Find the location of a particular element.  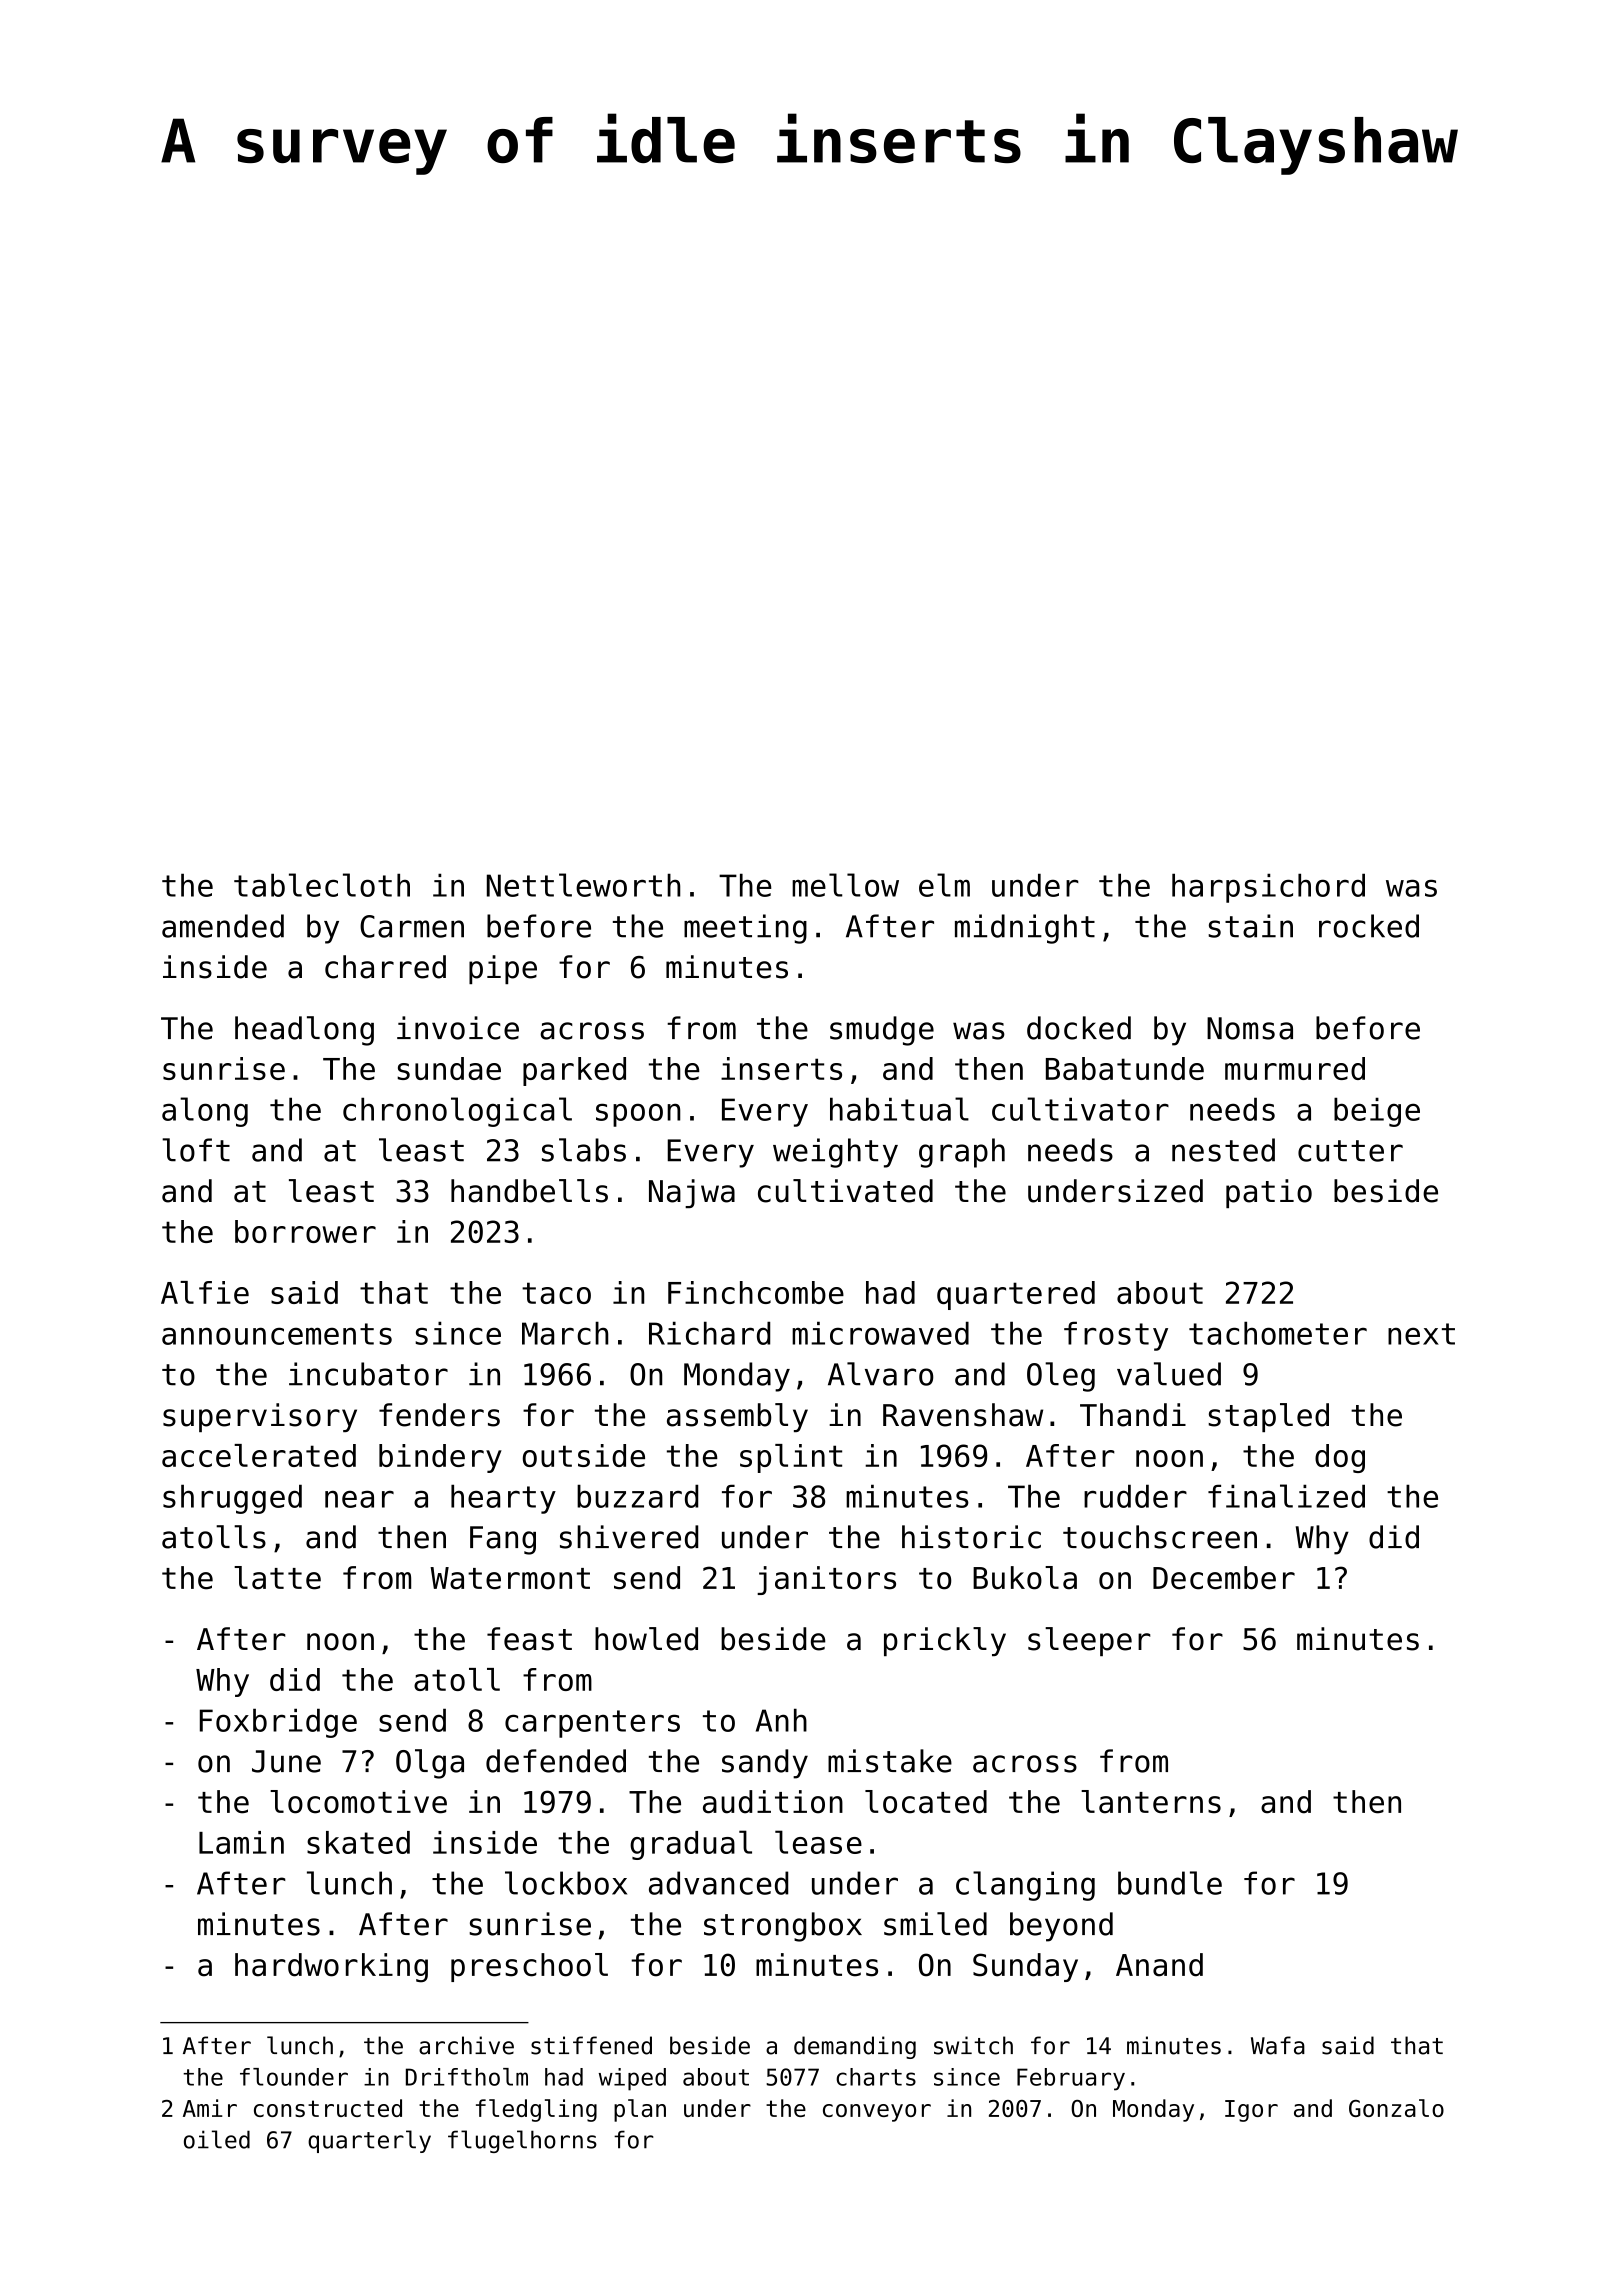

hardworking is located at coordinates (331, 1968).
